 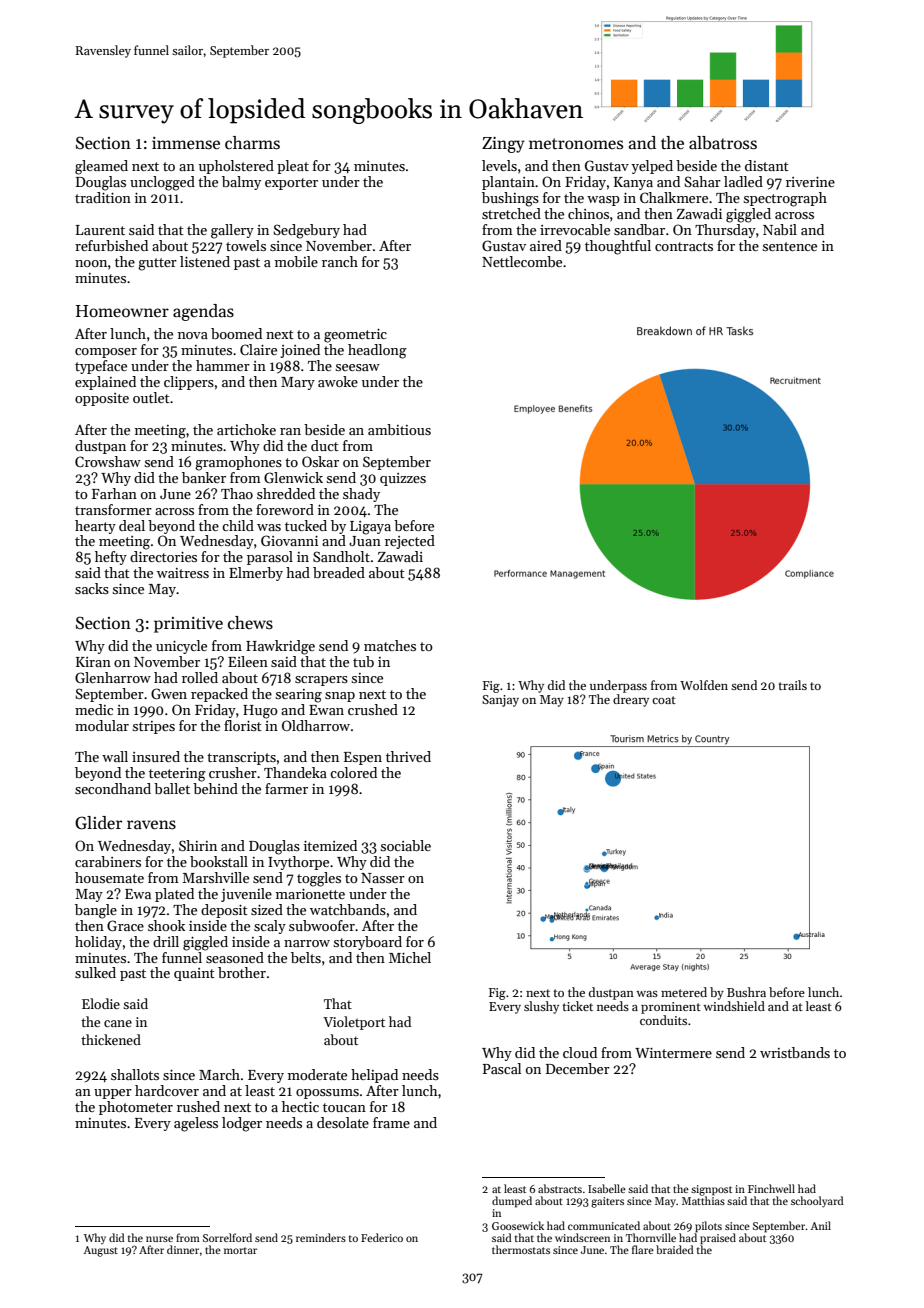 What do you see at coordinates (684, 246) in the screenshot?
I see `contracts` at bounding box center [684, 246].
